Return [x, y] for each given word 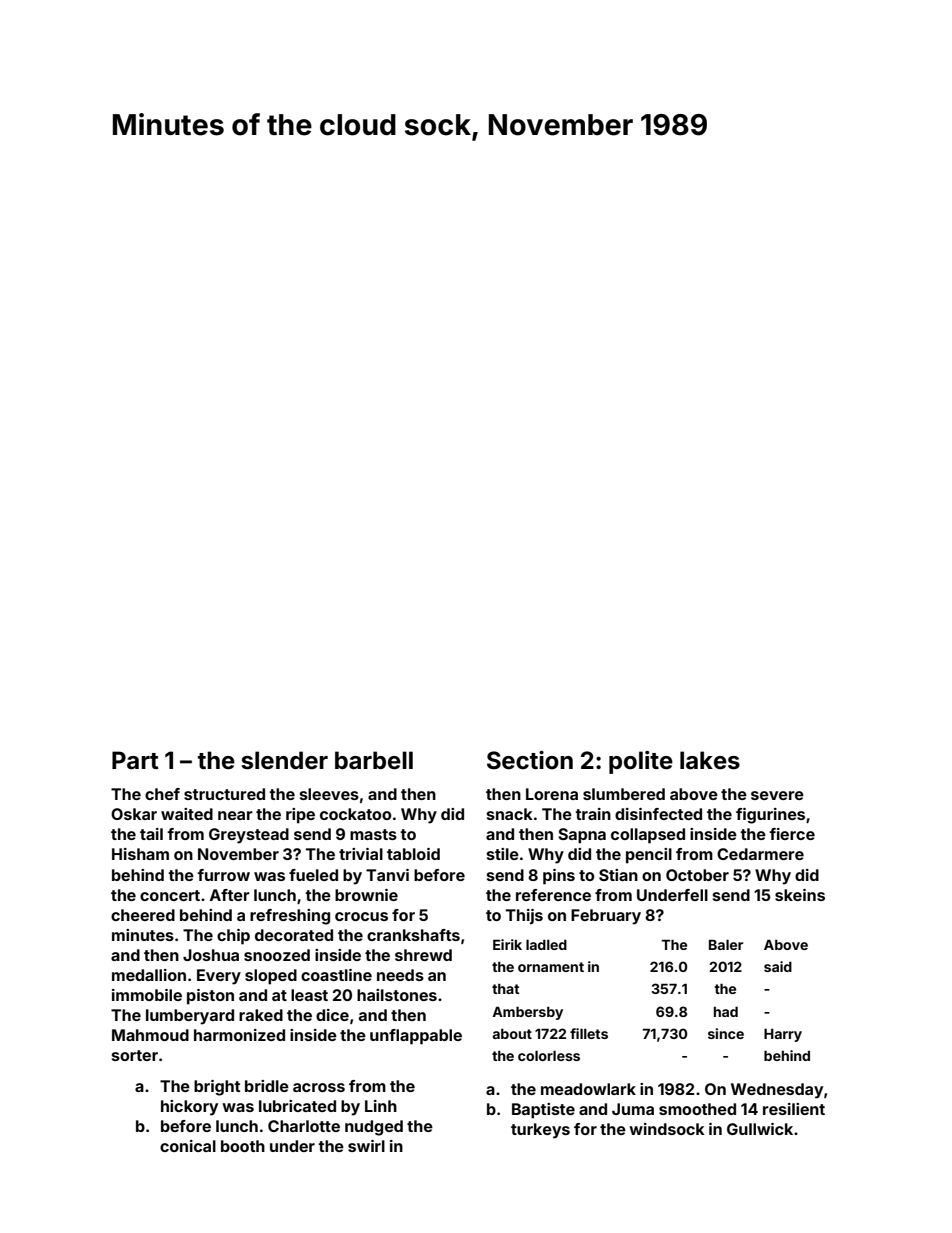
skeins [800, 895]
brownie [366, 895]
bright [217, 1088]
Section [530, 760]
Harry [783, 1035]
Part [135, 760]
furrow [223, 875]
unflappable [416, 1037]
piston [210, 997]
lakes [710, 760]
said [778, 966]
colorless [549, 1056]
